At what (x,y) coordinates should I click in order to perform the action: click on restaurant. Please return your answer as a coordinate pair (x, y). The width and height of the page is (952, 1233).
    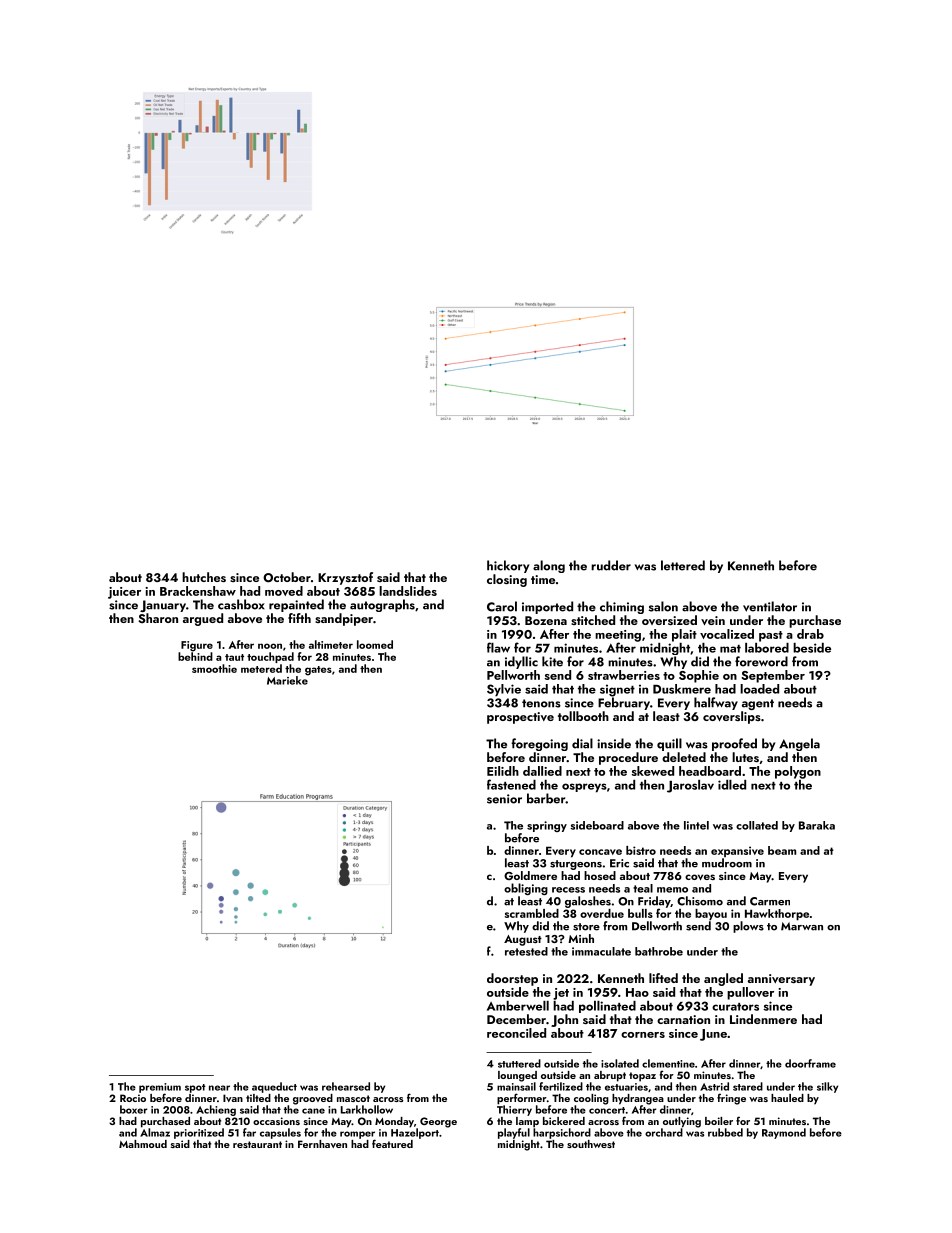
    Looking at the image, I should click on (257, 1144).
